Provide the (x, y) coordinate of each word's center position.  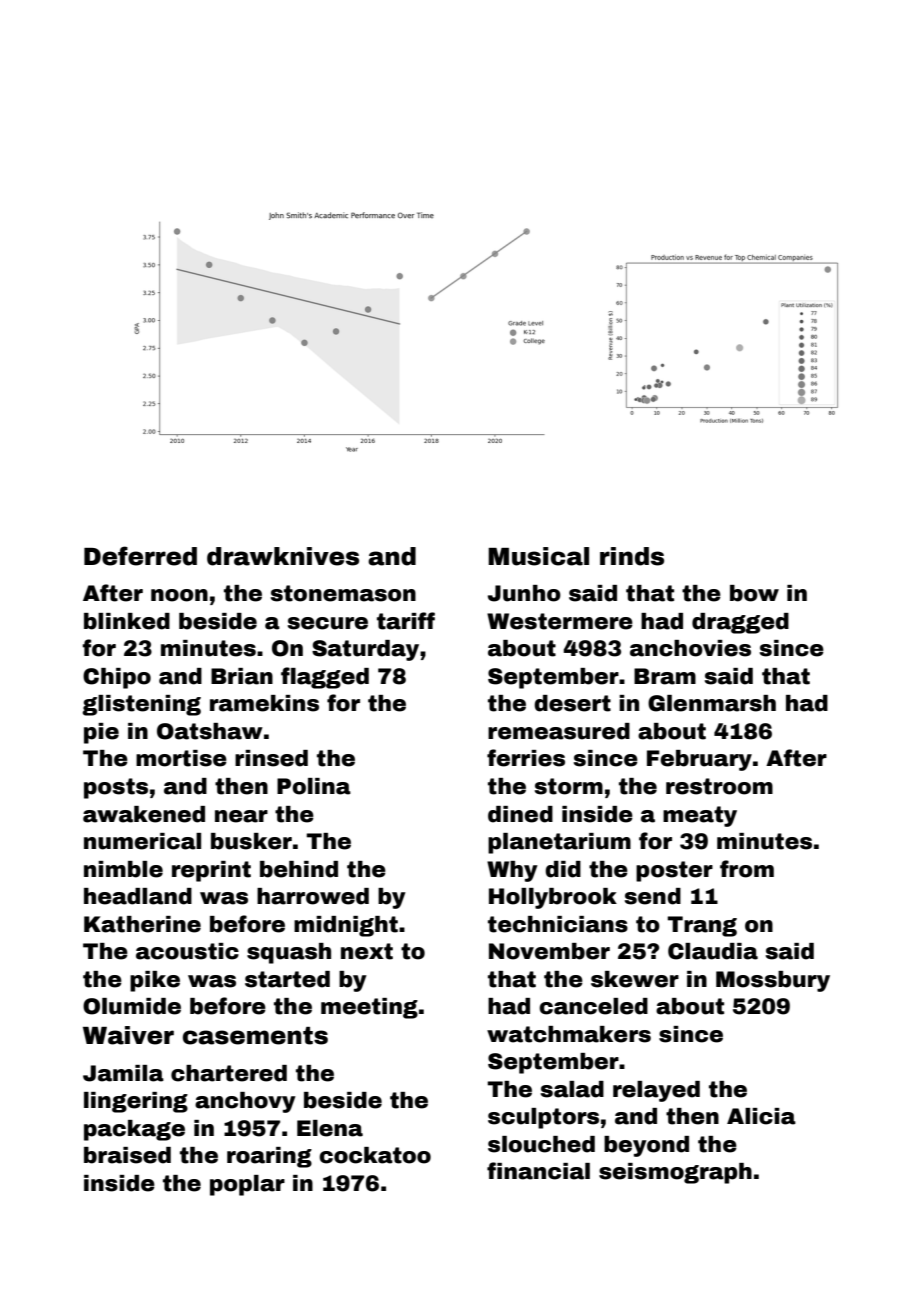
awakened (144, 814)
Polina (314, 786)
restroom (719, 786)
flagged (325, 678)
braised (127, 1155)
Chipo (117, 678)
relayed (656, 1091)
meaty (700, 816)
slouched (541, 1144)
